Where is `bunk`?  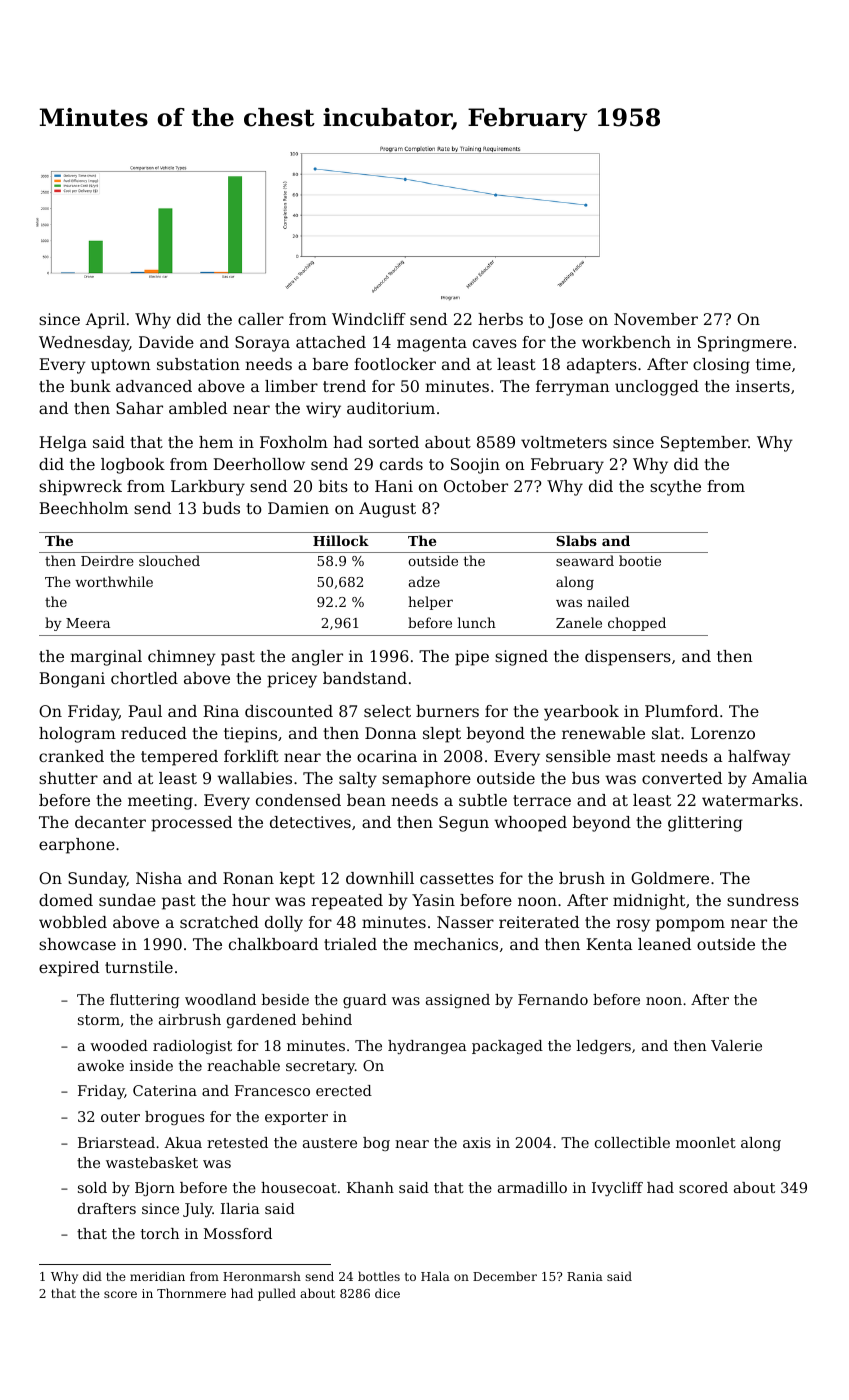 bunk is located at coordinates (90, 386).
